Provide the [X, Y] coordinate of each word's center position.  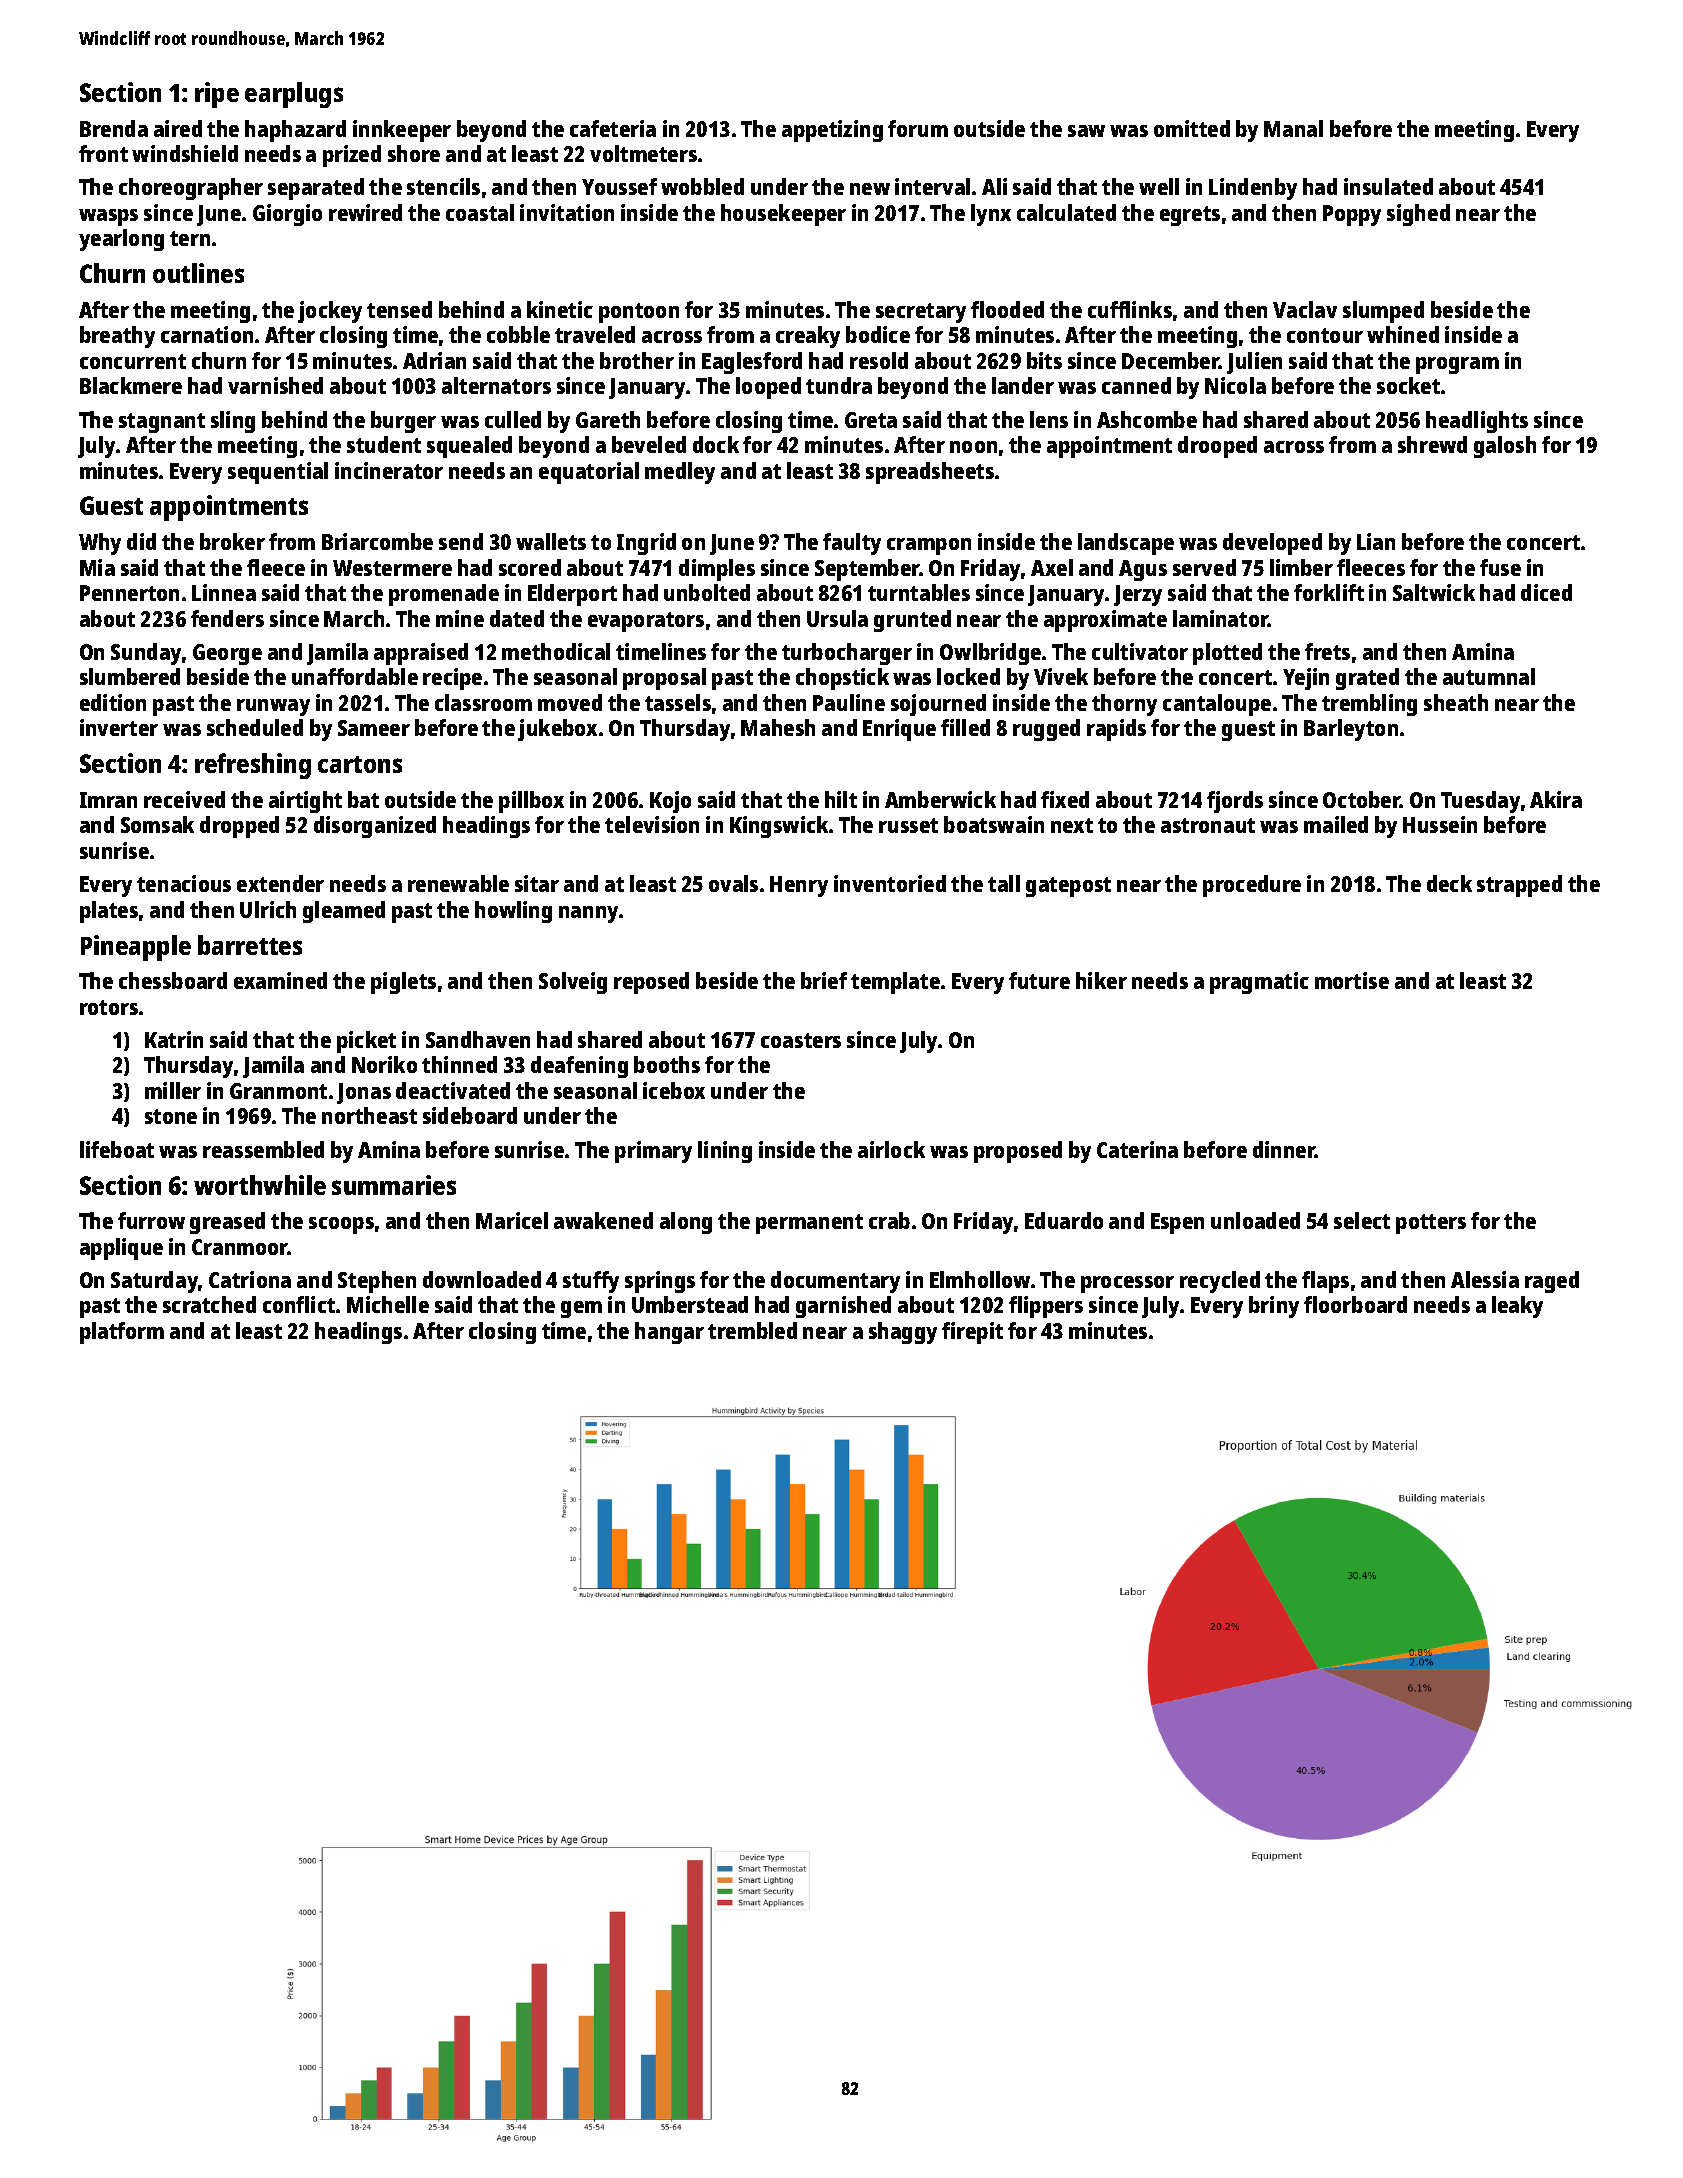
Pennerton [129, 593]
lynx [991, 215]
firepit [972, 1333]
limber [1301, 567]
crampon [929, 546]
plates [109, 912]
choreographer [191, 189]
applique [121, 1249]
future [1039, 980]
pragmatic [1259, 983]
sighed [1418, 215]
